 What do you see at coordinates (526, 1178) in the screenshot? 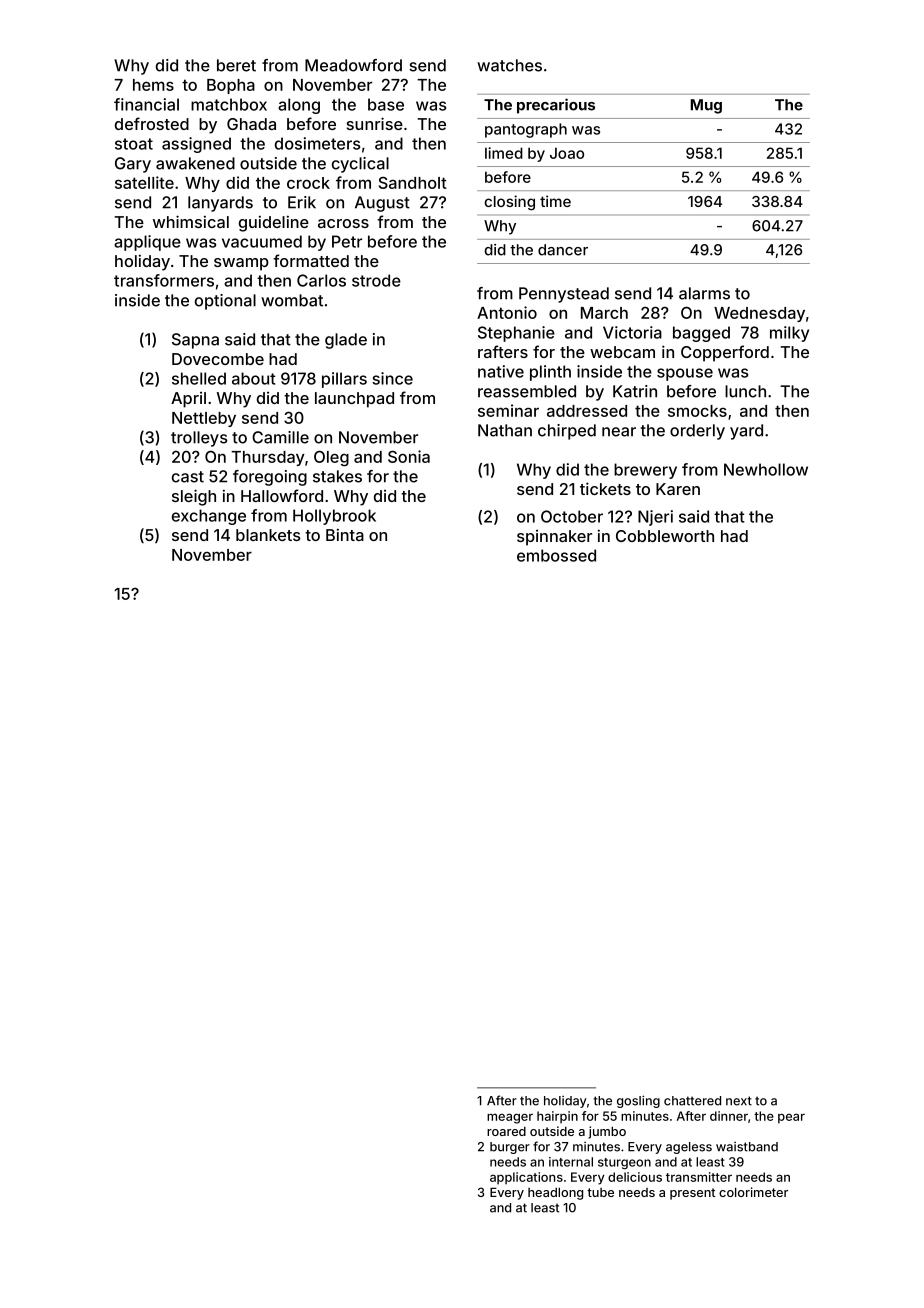
I see `applications` at bounding box center [526, 1178].
